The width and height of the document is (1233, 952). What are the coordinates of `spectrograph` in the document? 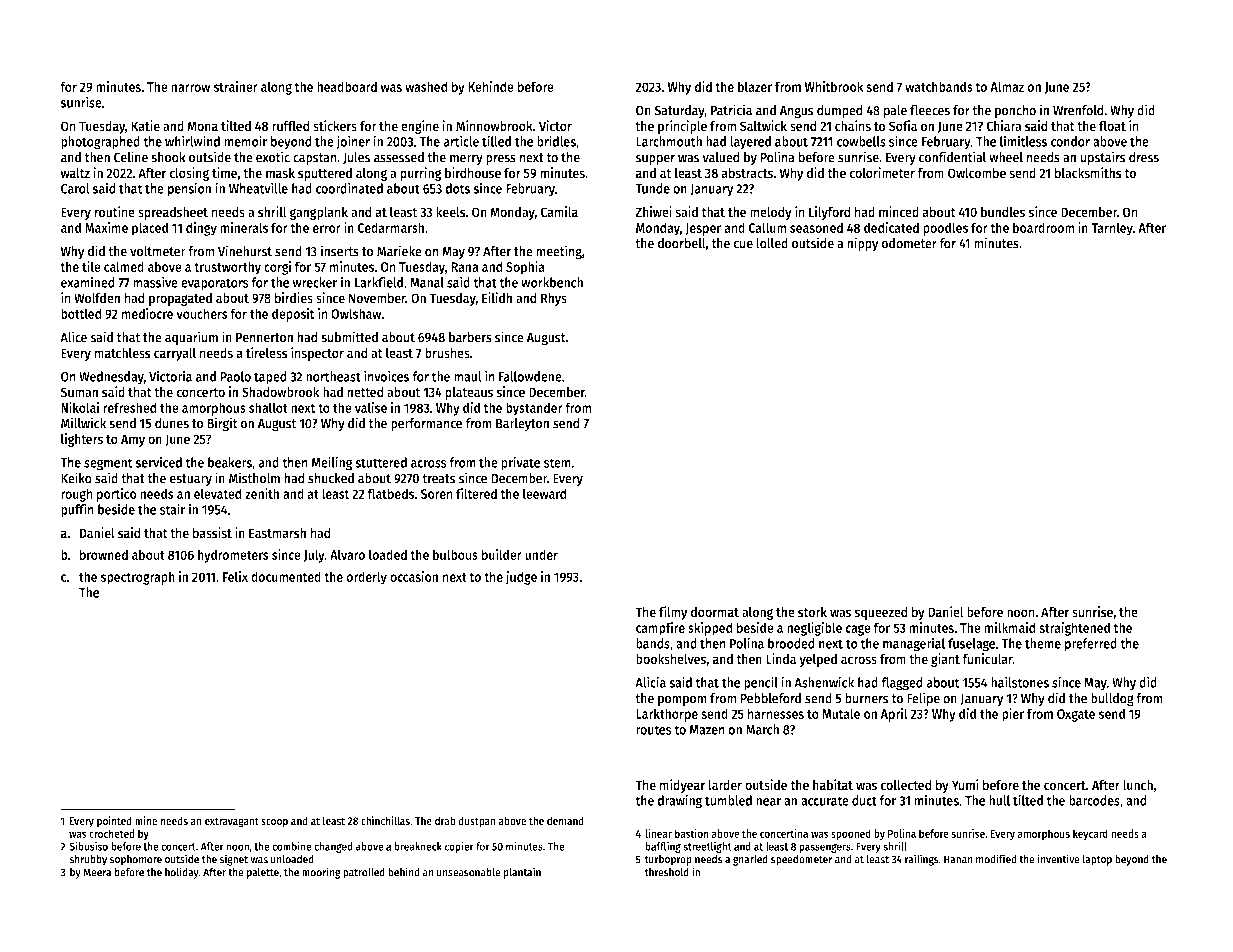 It's located at (138, 578).
